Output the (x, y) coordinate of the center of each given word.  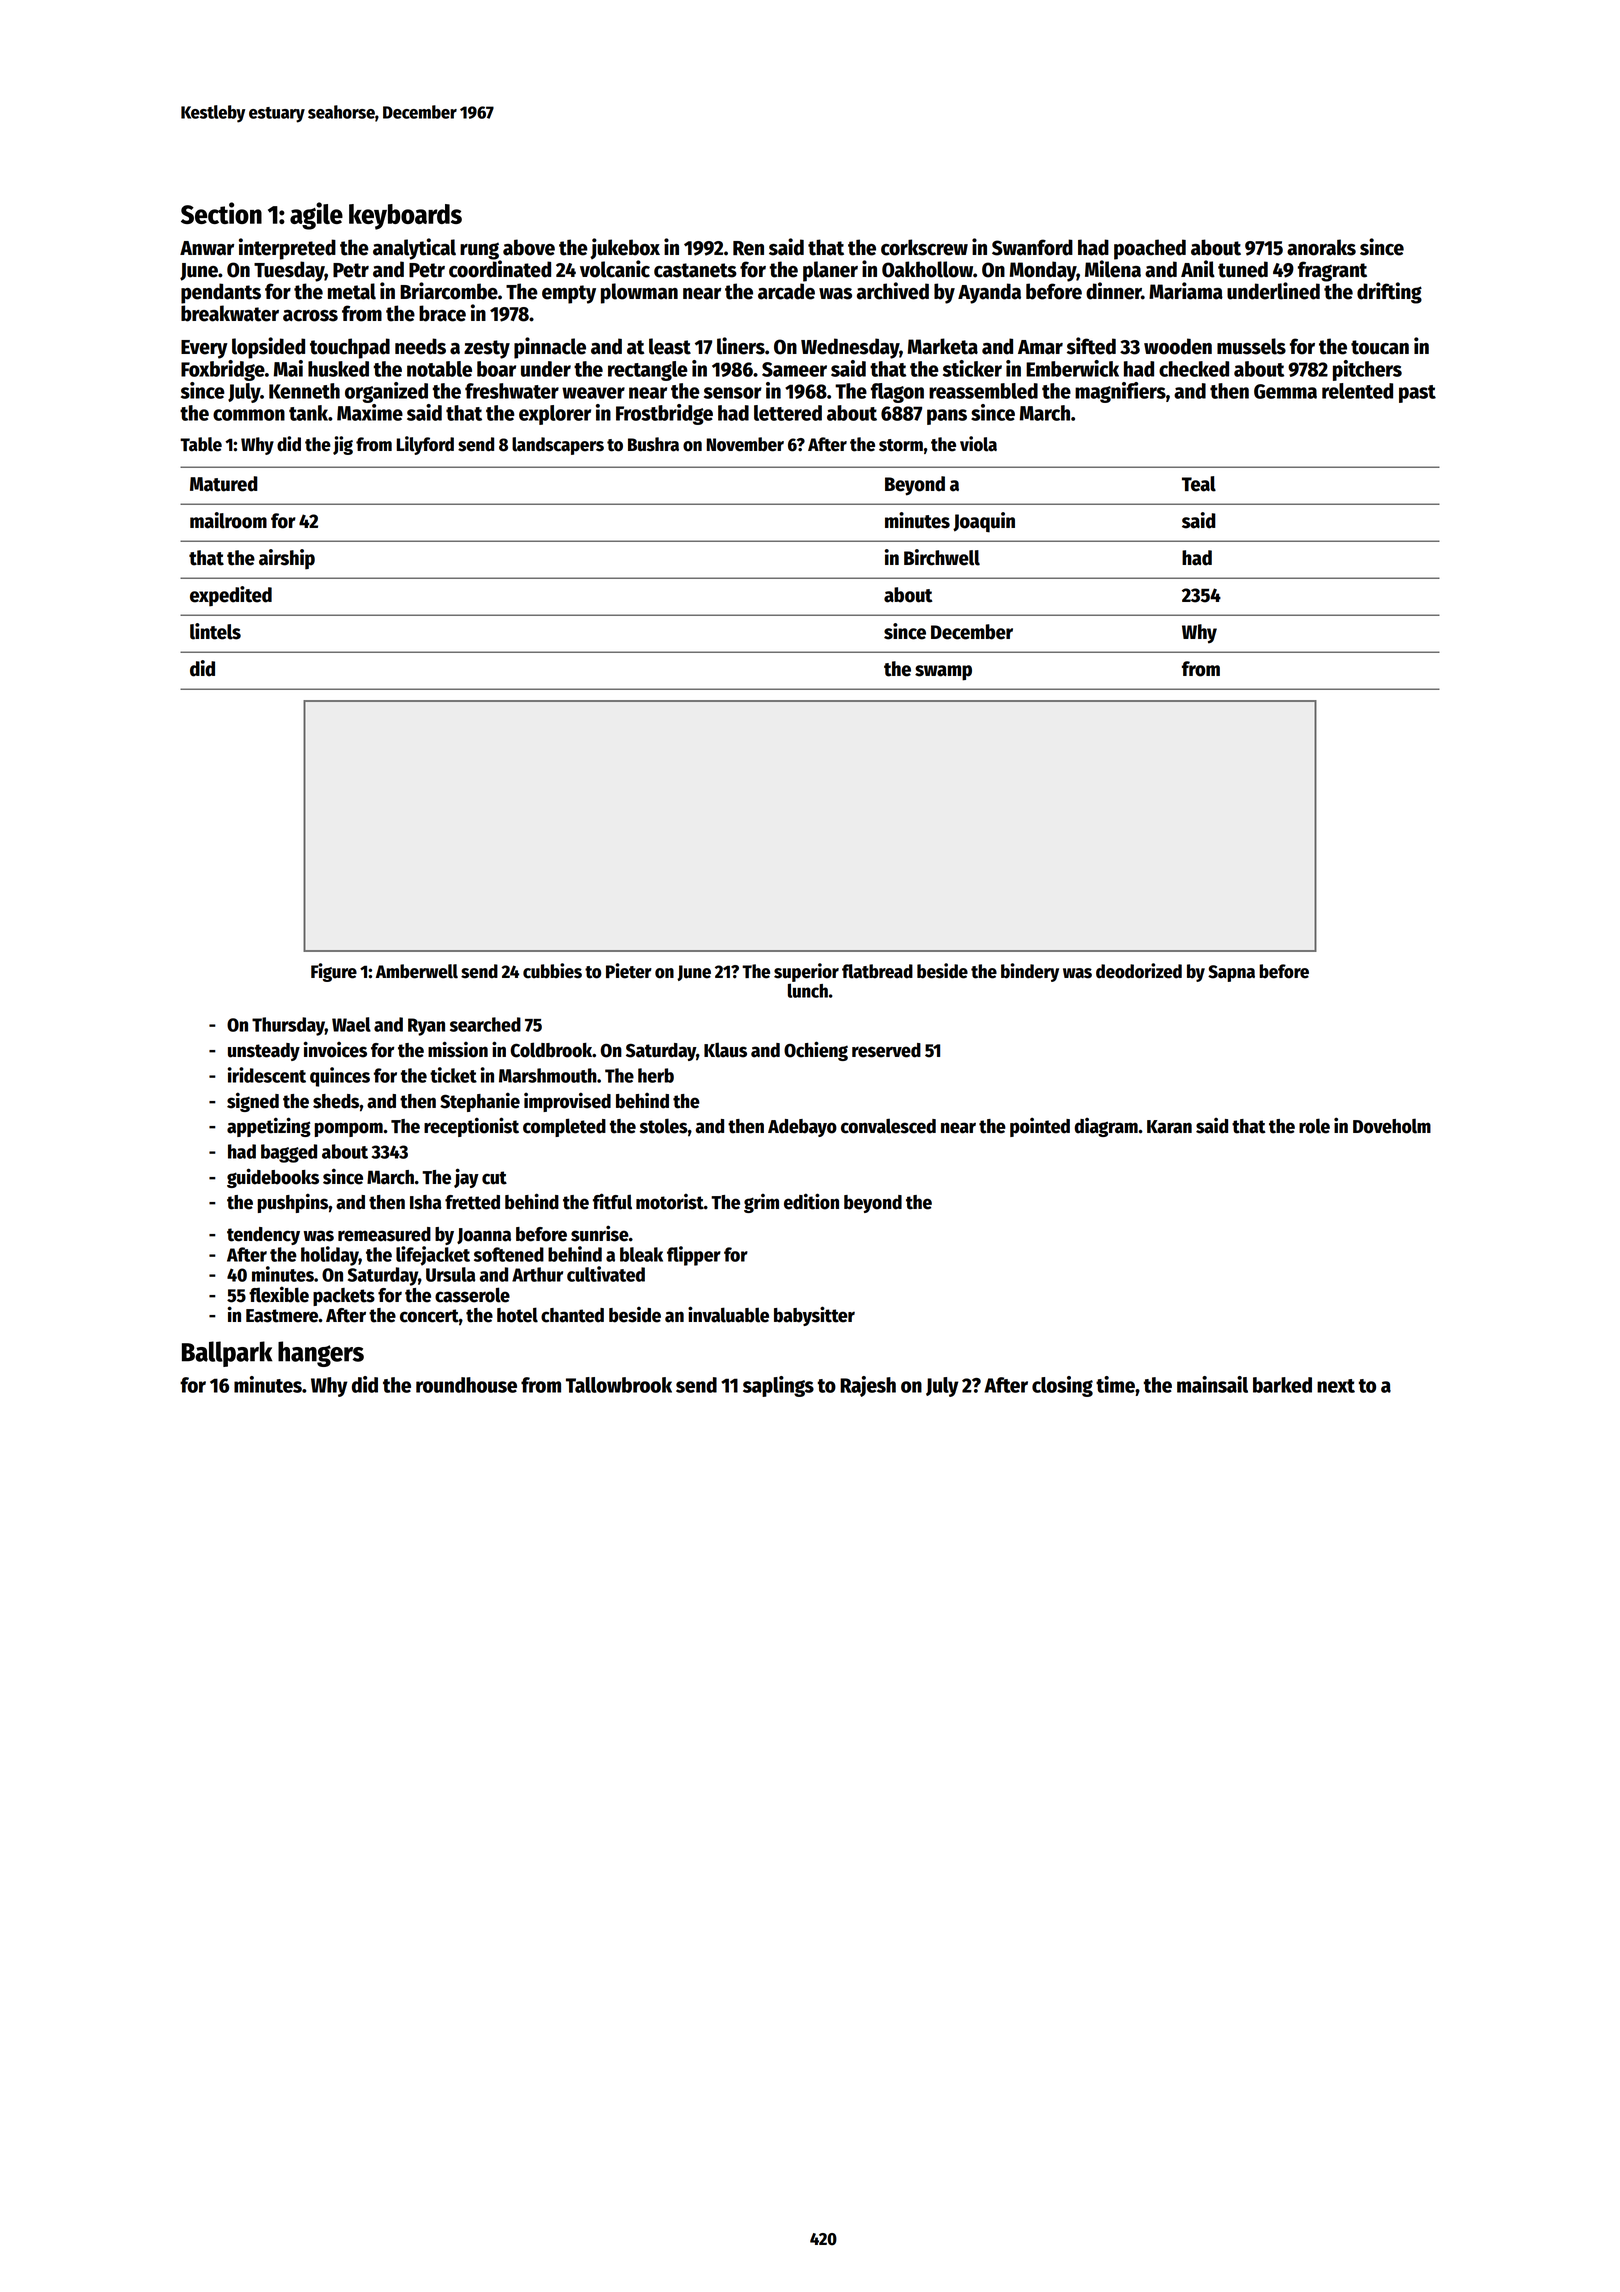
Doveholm (1392, 1126)
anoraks (1321, 247)
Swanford (1032, 247)
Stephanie (480, 1102)
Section (221, 213)
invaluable (728, 1314)
